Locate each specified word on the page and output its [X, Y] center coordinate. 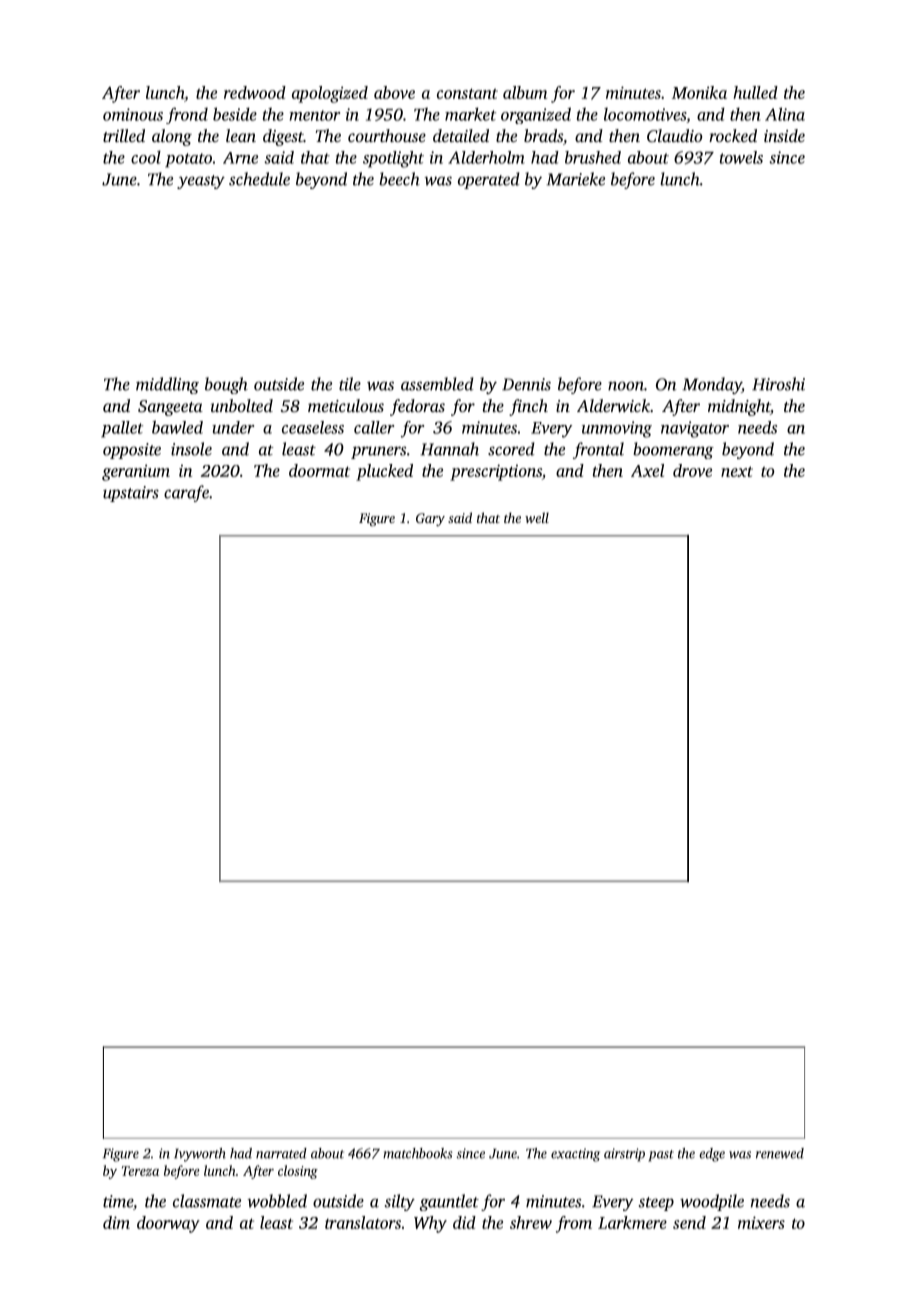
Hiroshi [778, 384]
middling [167, 385]
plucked [384, 472]
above [394, 92]
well [537, 517]
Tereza [140, 1171]
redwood [255, 92]
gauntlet [449, 1202]
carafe [186, 493]
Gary [430, 519]
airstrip [624, 1155]
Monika [699, 92]
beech [399, 179]
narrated [281, 1153]
